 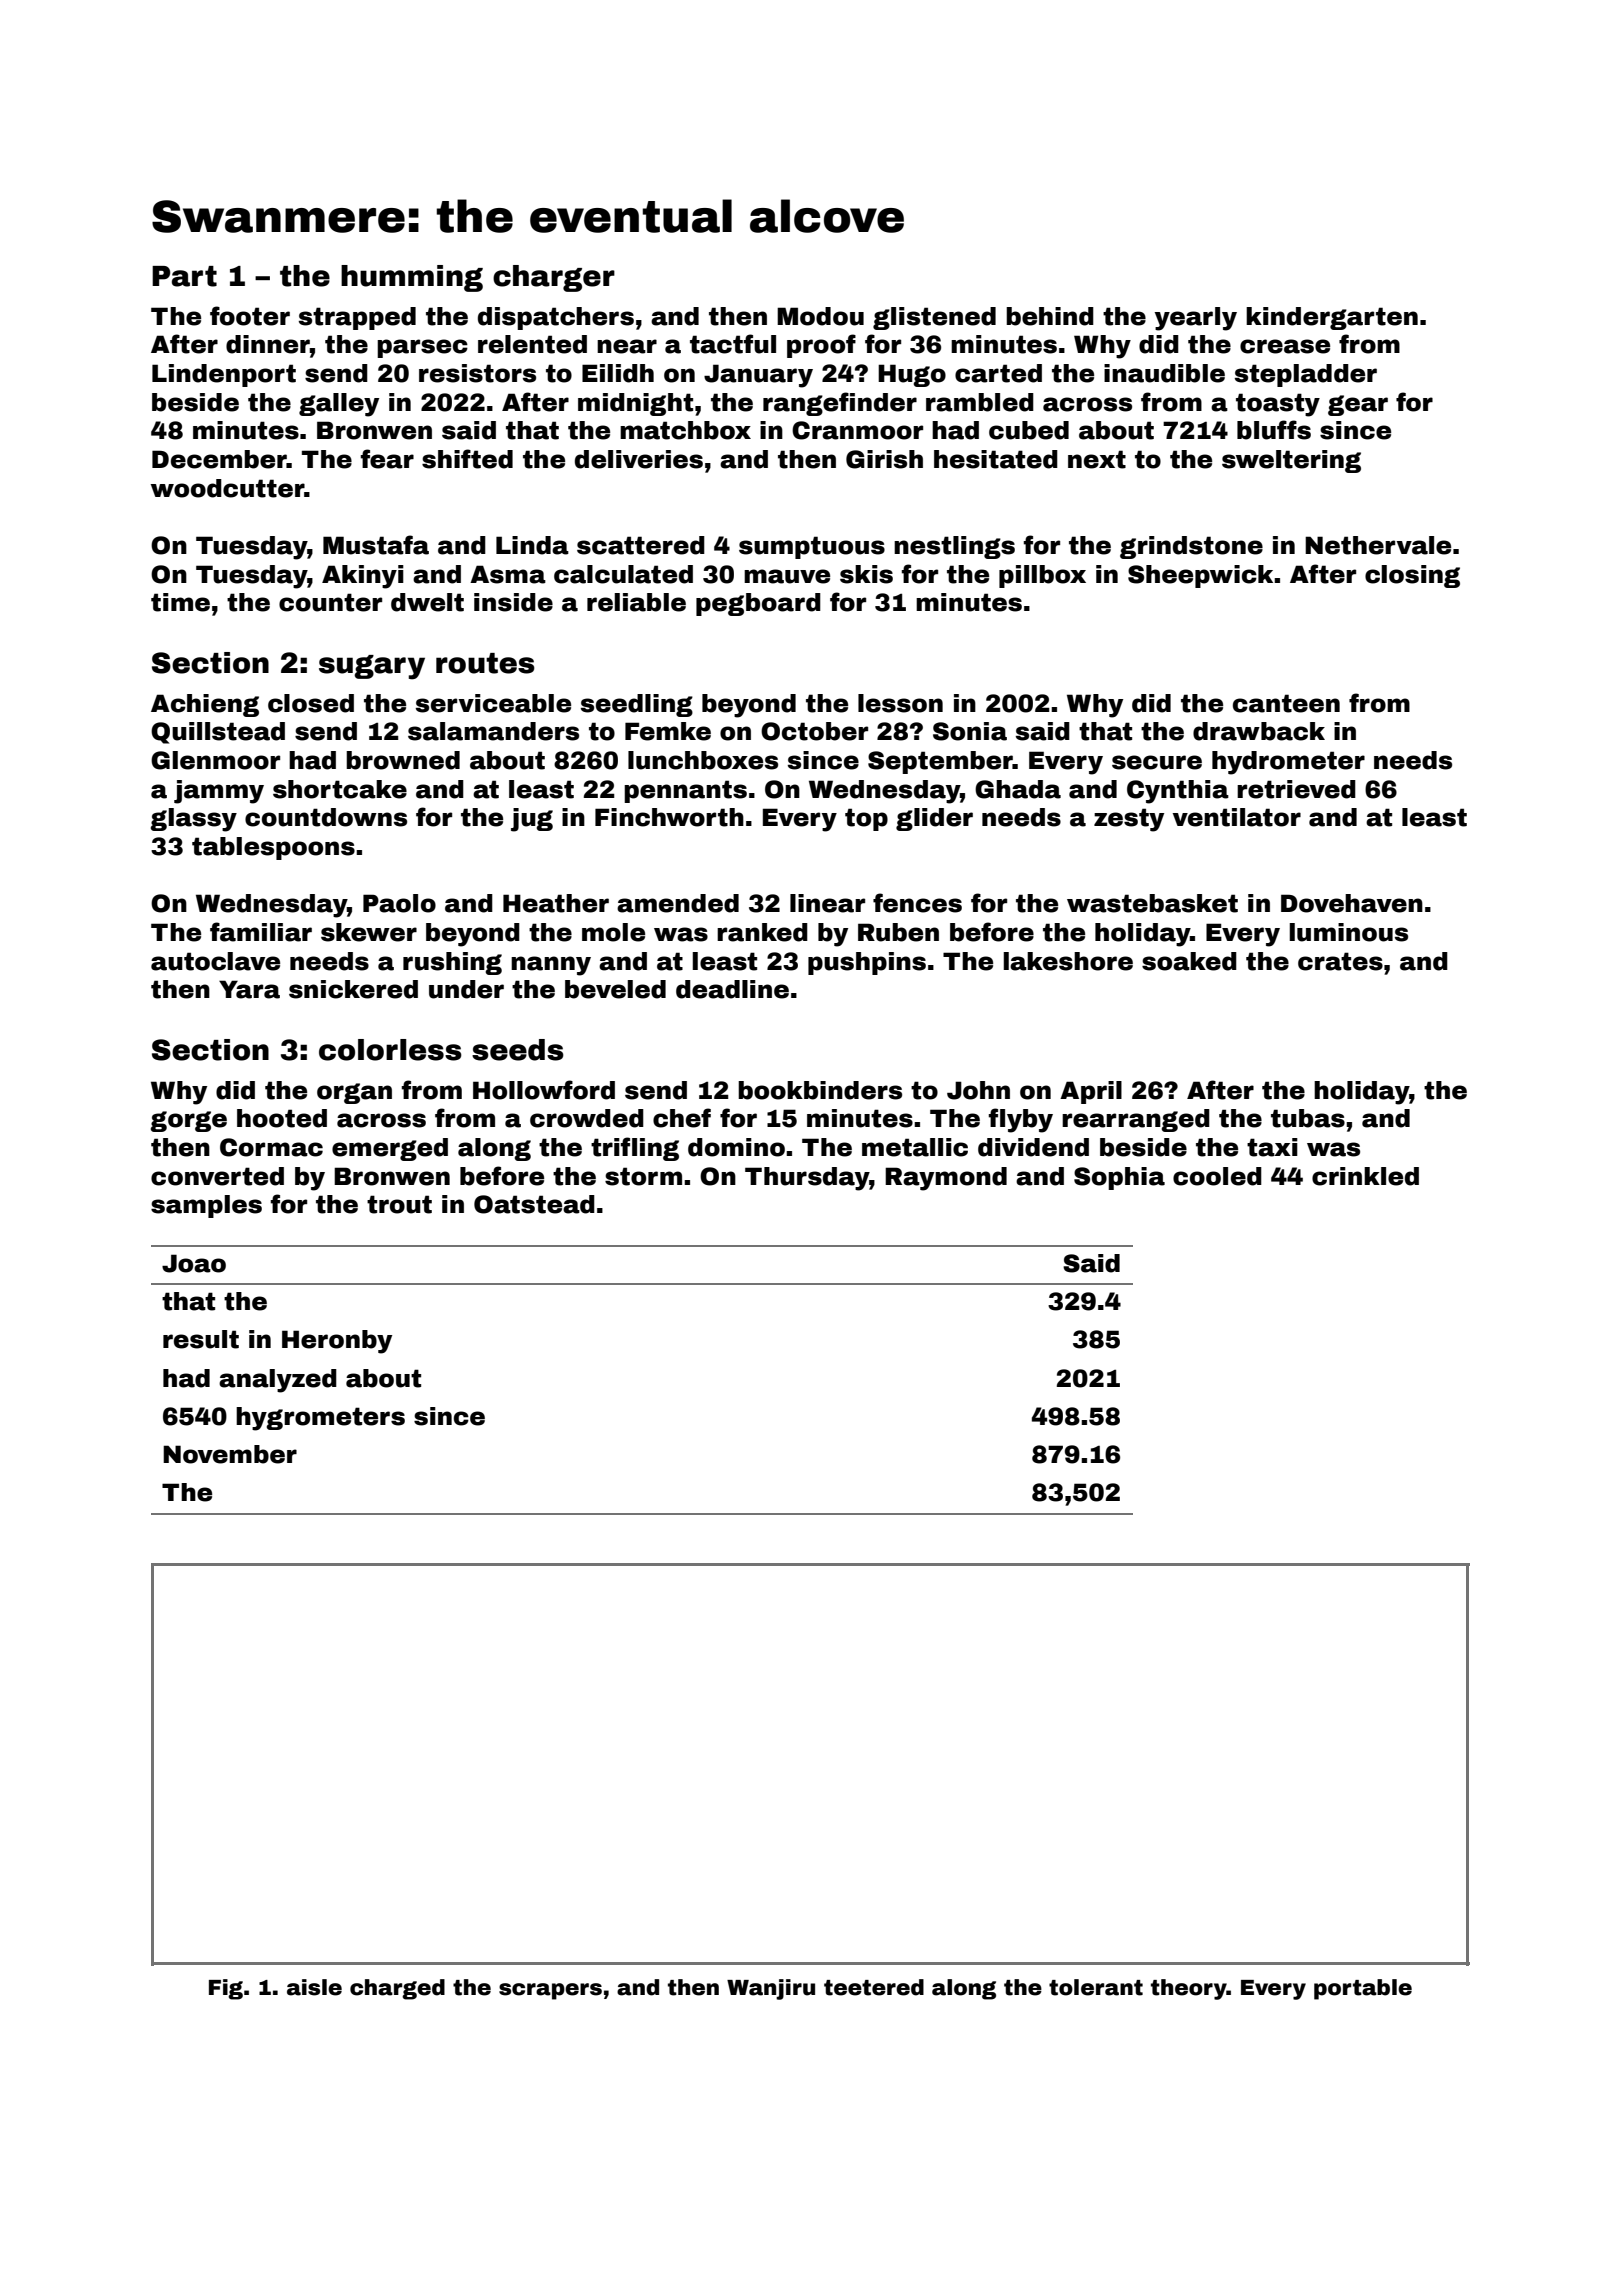 I want to click on January, so click(x=758, y=376).
